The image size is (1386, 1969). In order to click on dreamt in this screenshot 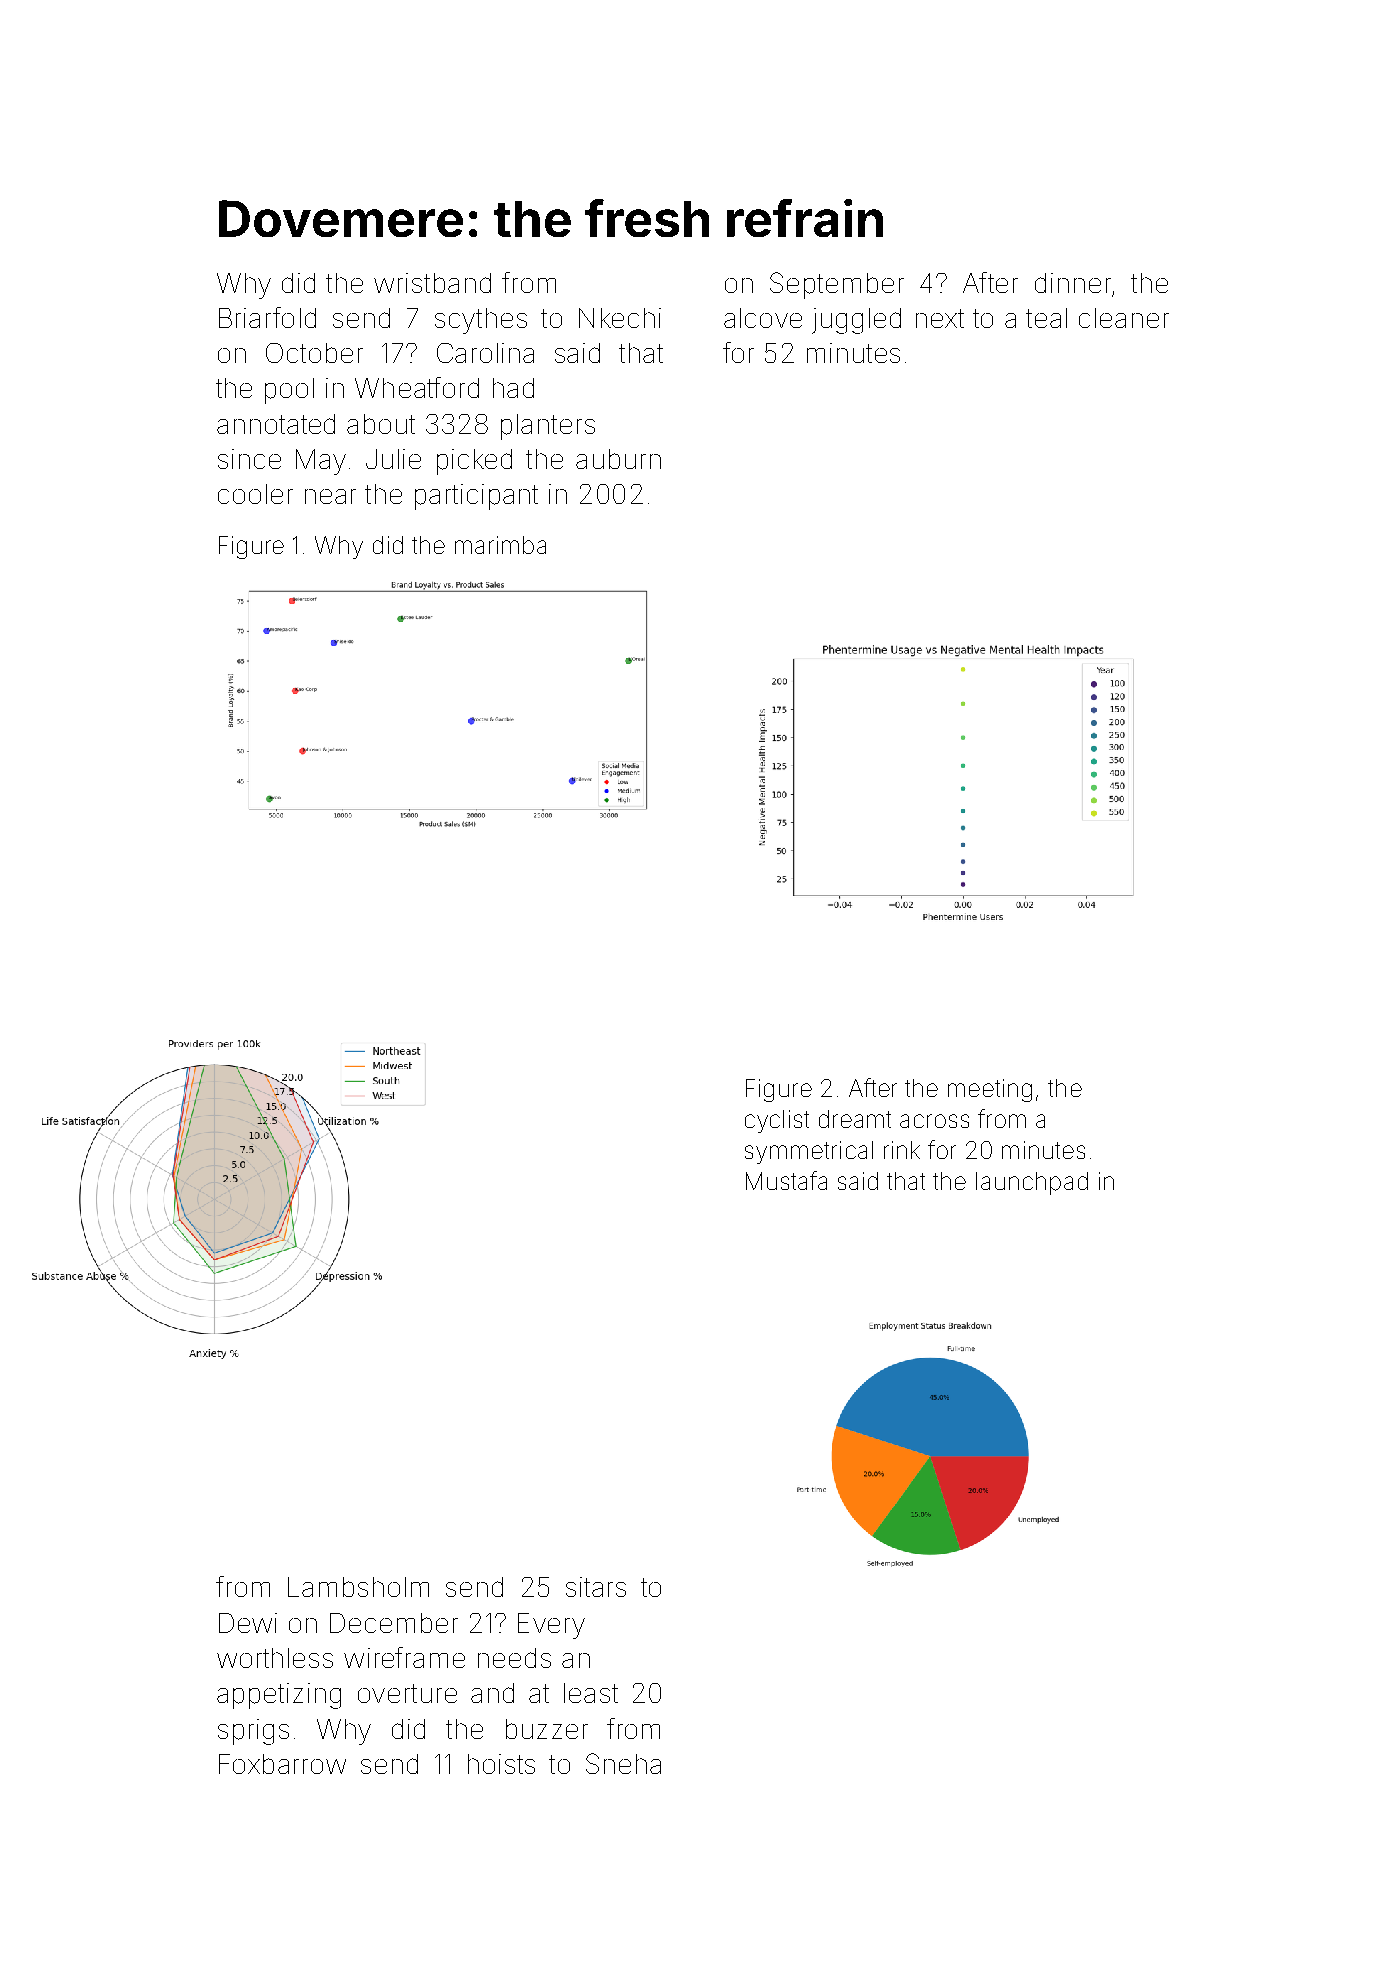, I will do `click(855, 1119)`.
